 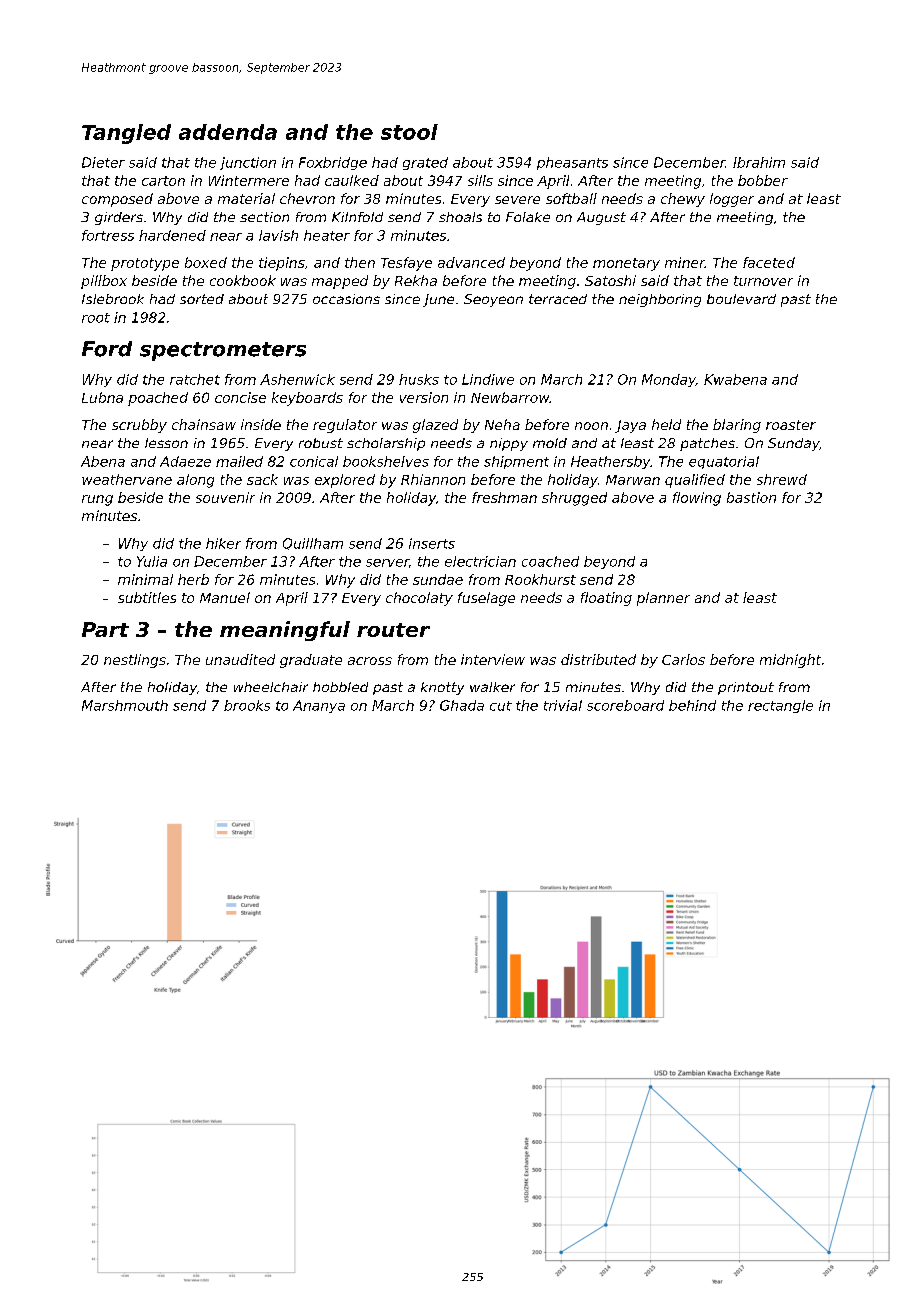 What do you see at coordinates (759, 162) in the screenshot?
I see `Ibrahim` at bounding box center [759, 162].
